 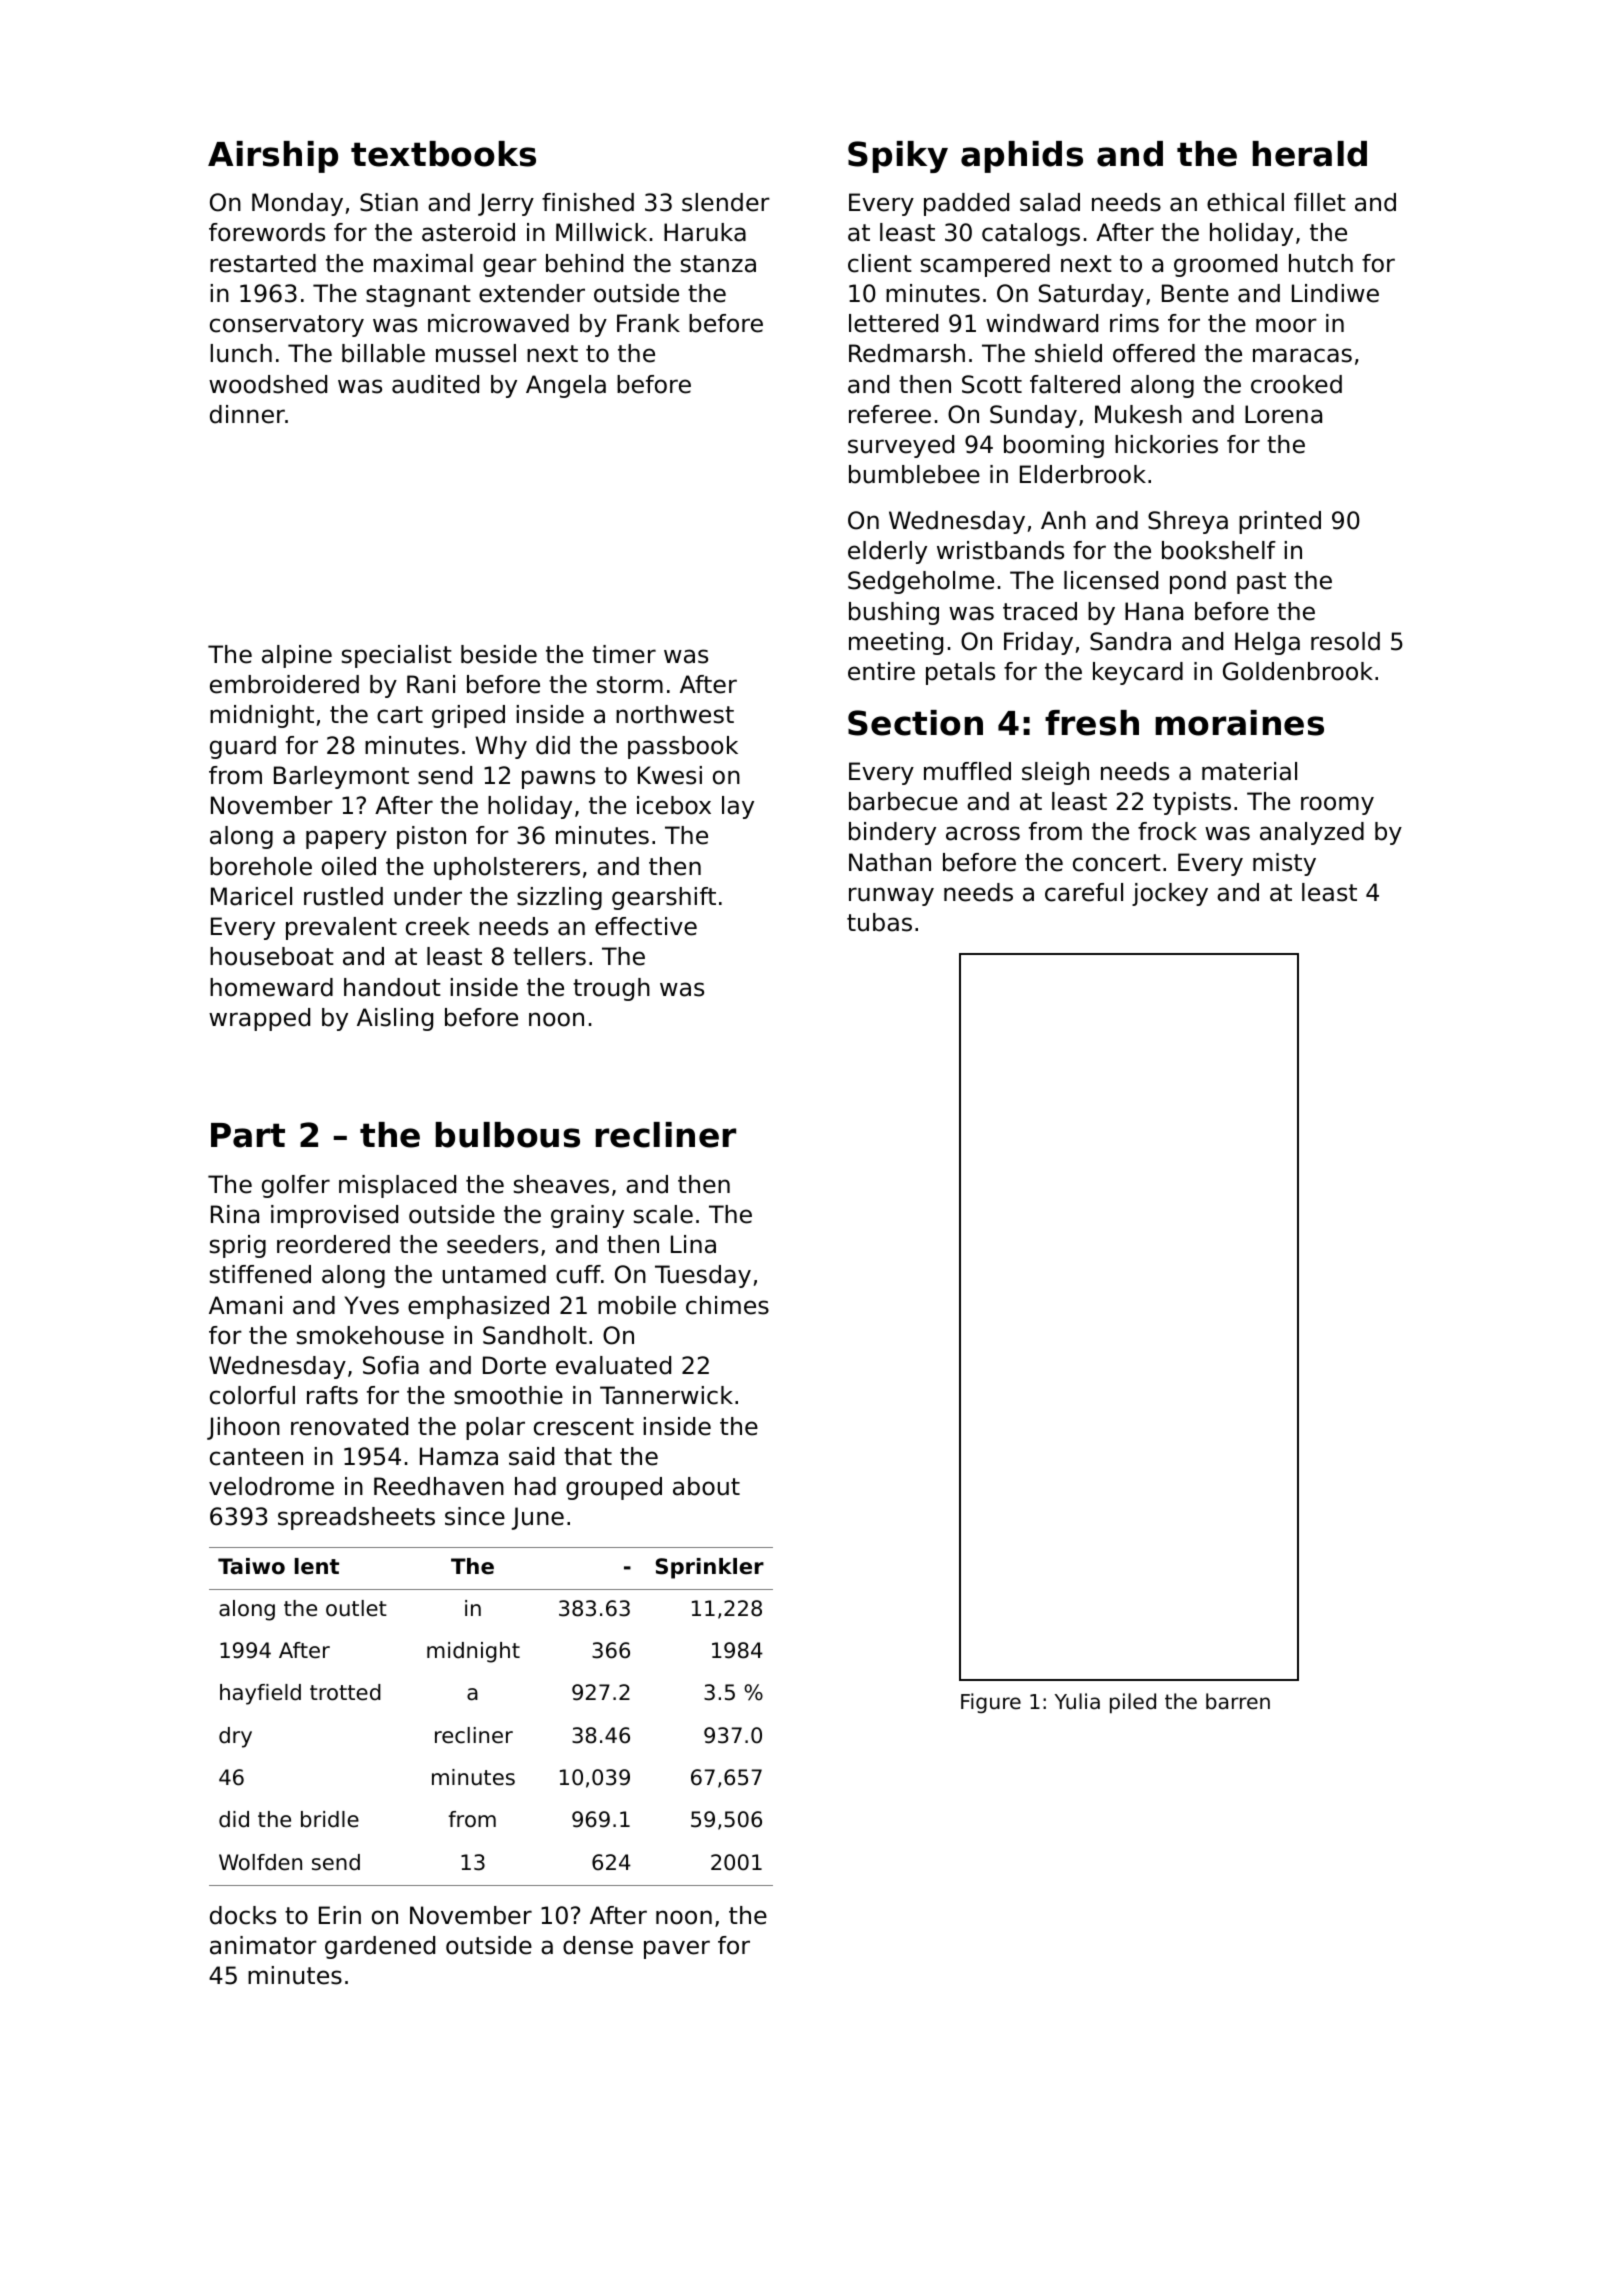 What do you see at coordinates (260, 1694) in the image?
I see `hayfield` at bounding box center [260, 1694].
